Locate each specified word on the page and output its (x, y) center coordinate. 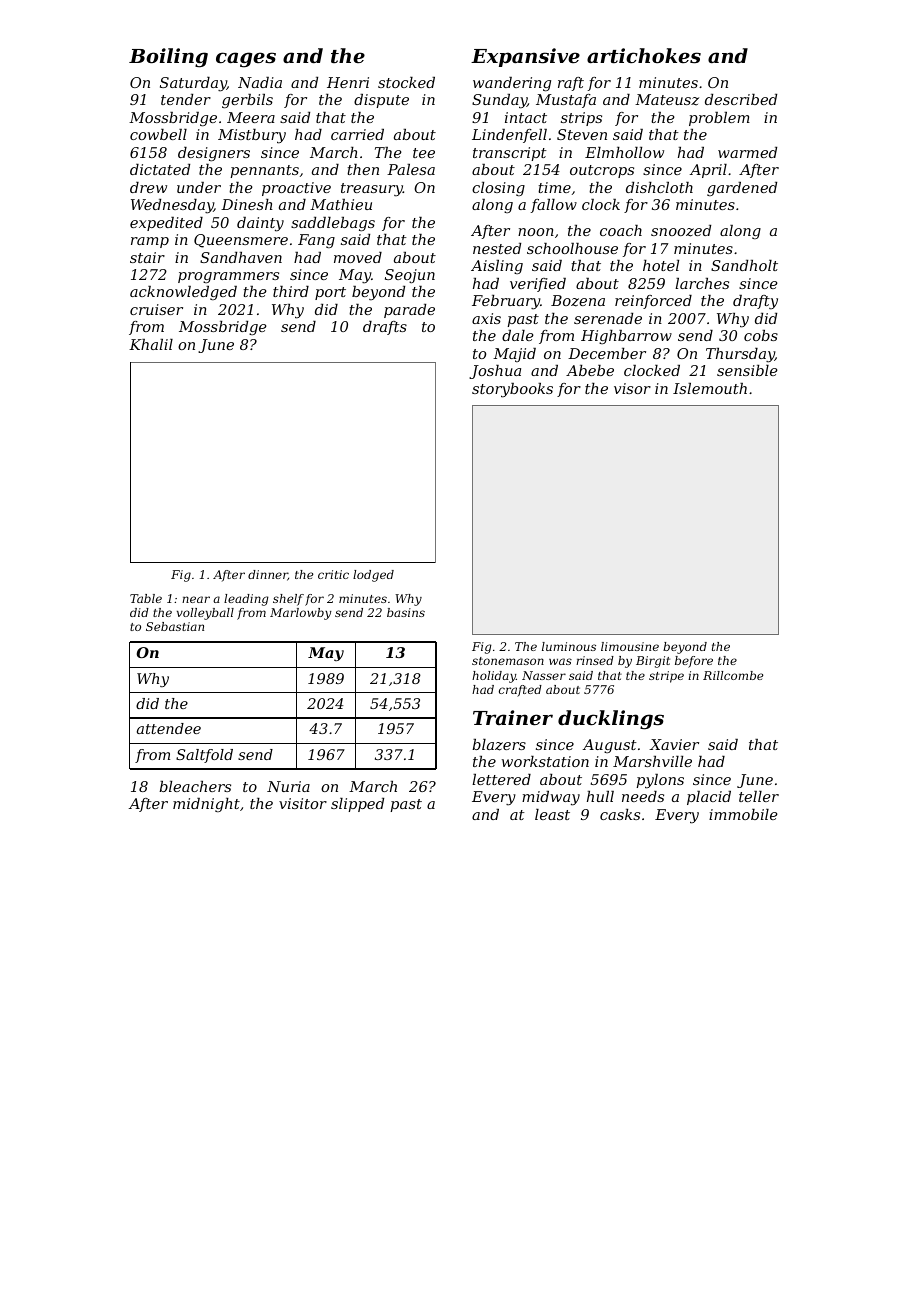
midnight (206, 805)
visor (632, 388)
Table (146, 598)
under (199, 187)
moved (358, 257)
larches (702, 283)
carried (357, 134)
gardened (742, 189)
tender (186, 99)
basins (406, 612)
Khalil (151, 344)
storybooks (512, 390)
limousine (630, 646)
